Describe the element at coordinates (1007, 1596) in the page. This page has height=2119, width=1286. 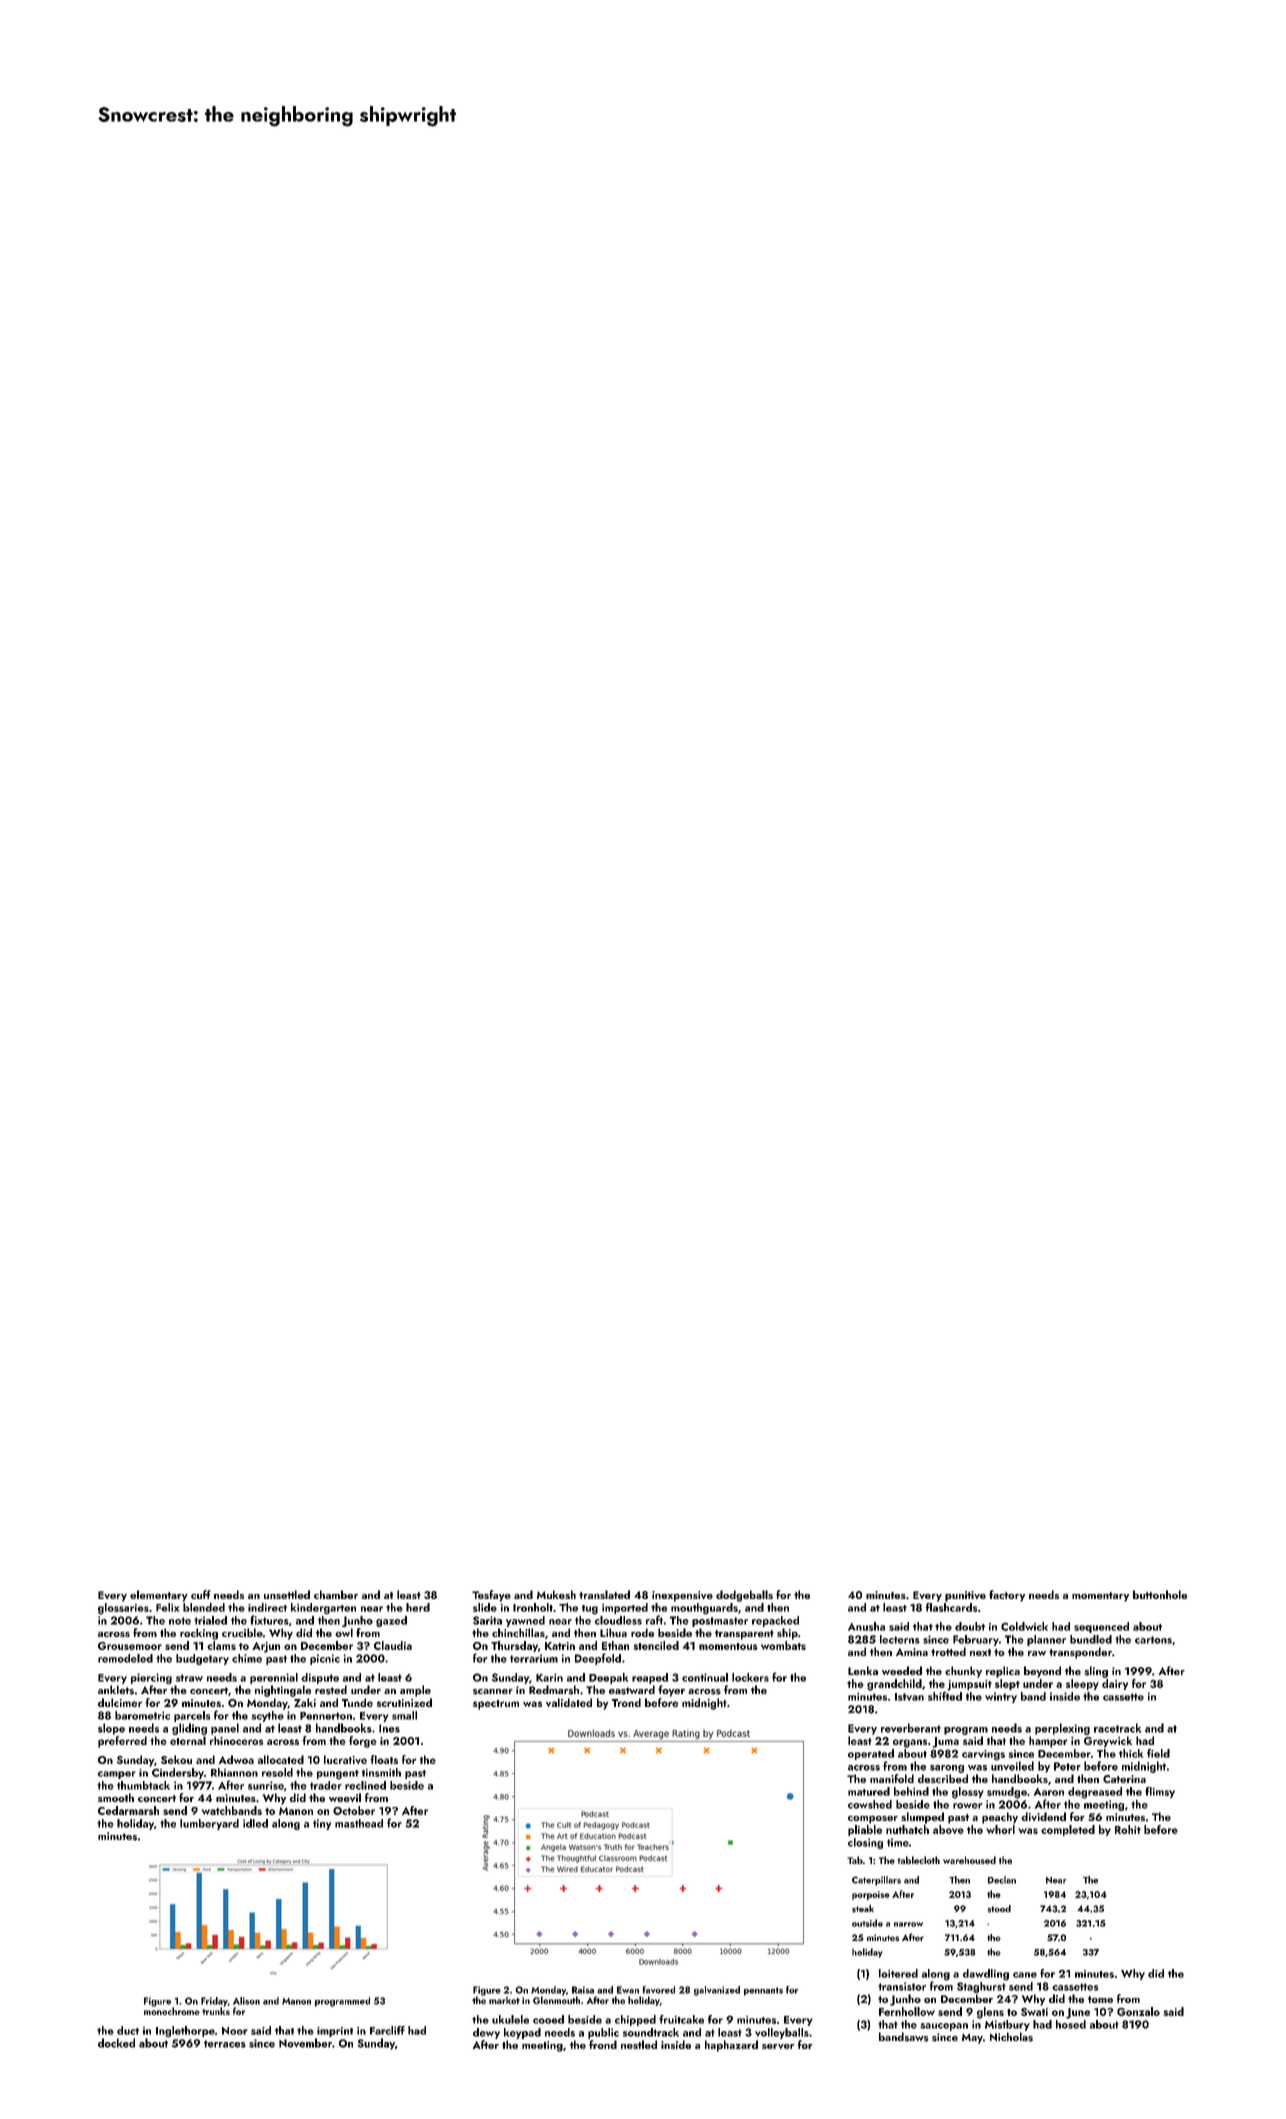
I see `factory` at that location.
